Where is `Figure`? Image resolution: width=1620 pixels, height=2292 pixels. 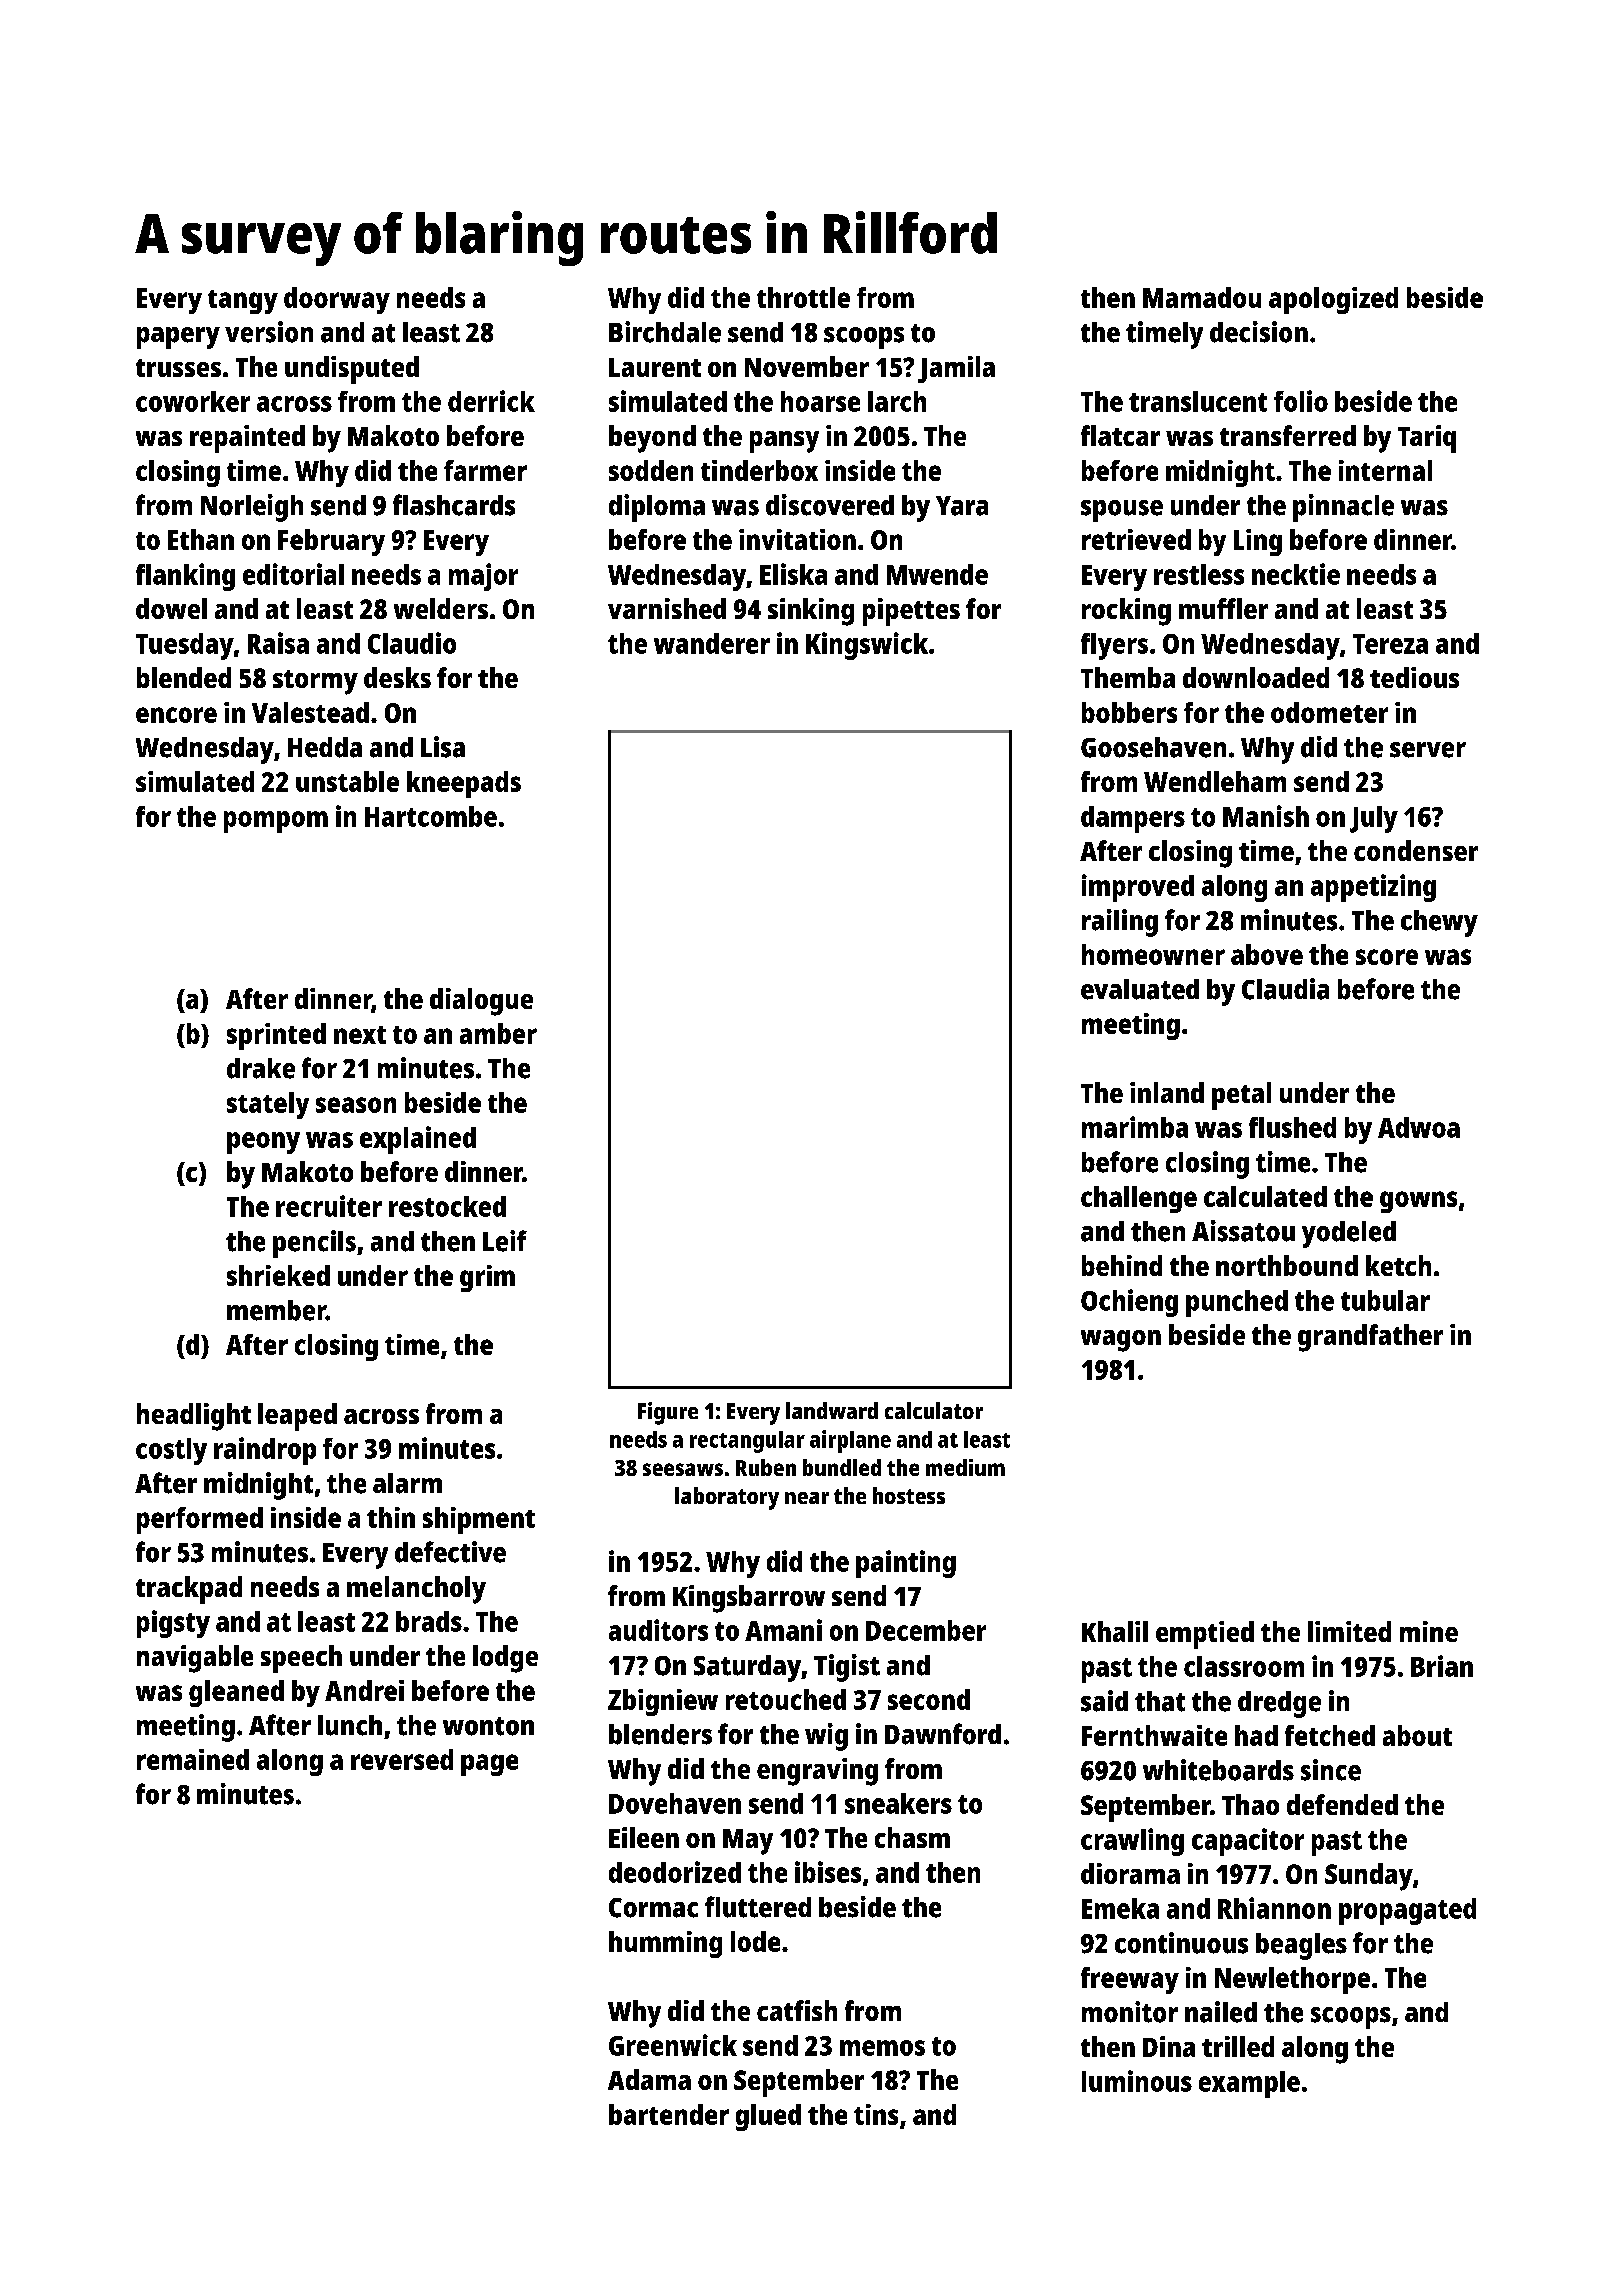
Figure is located at coordinates (668, 1413).
